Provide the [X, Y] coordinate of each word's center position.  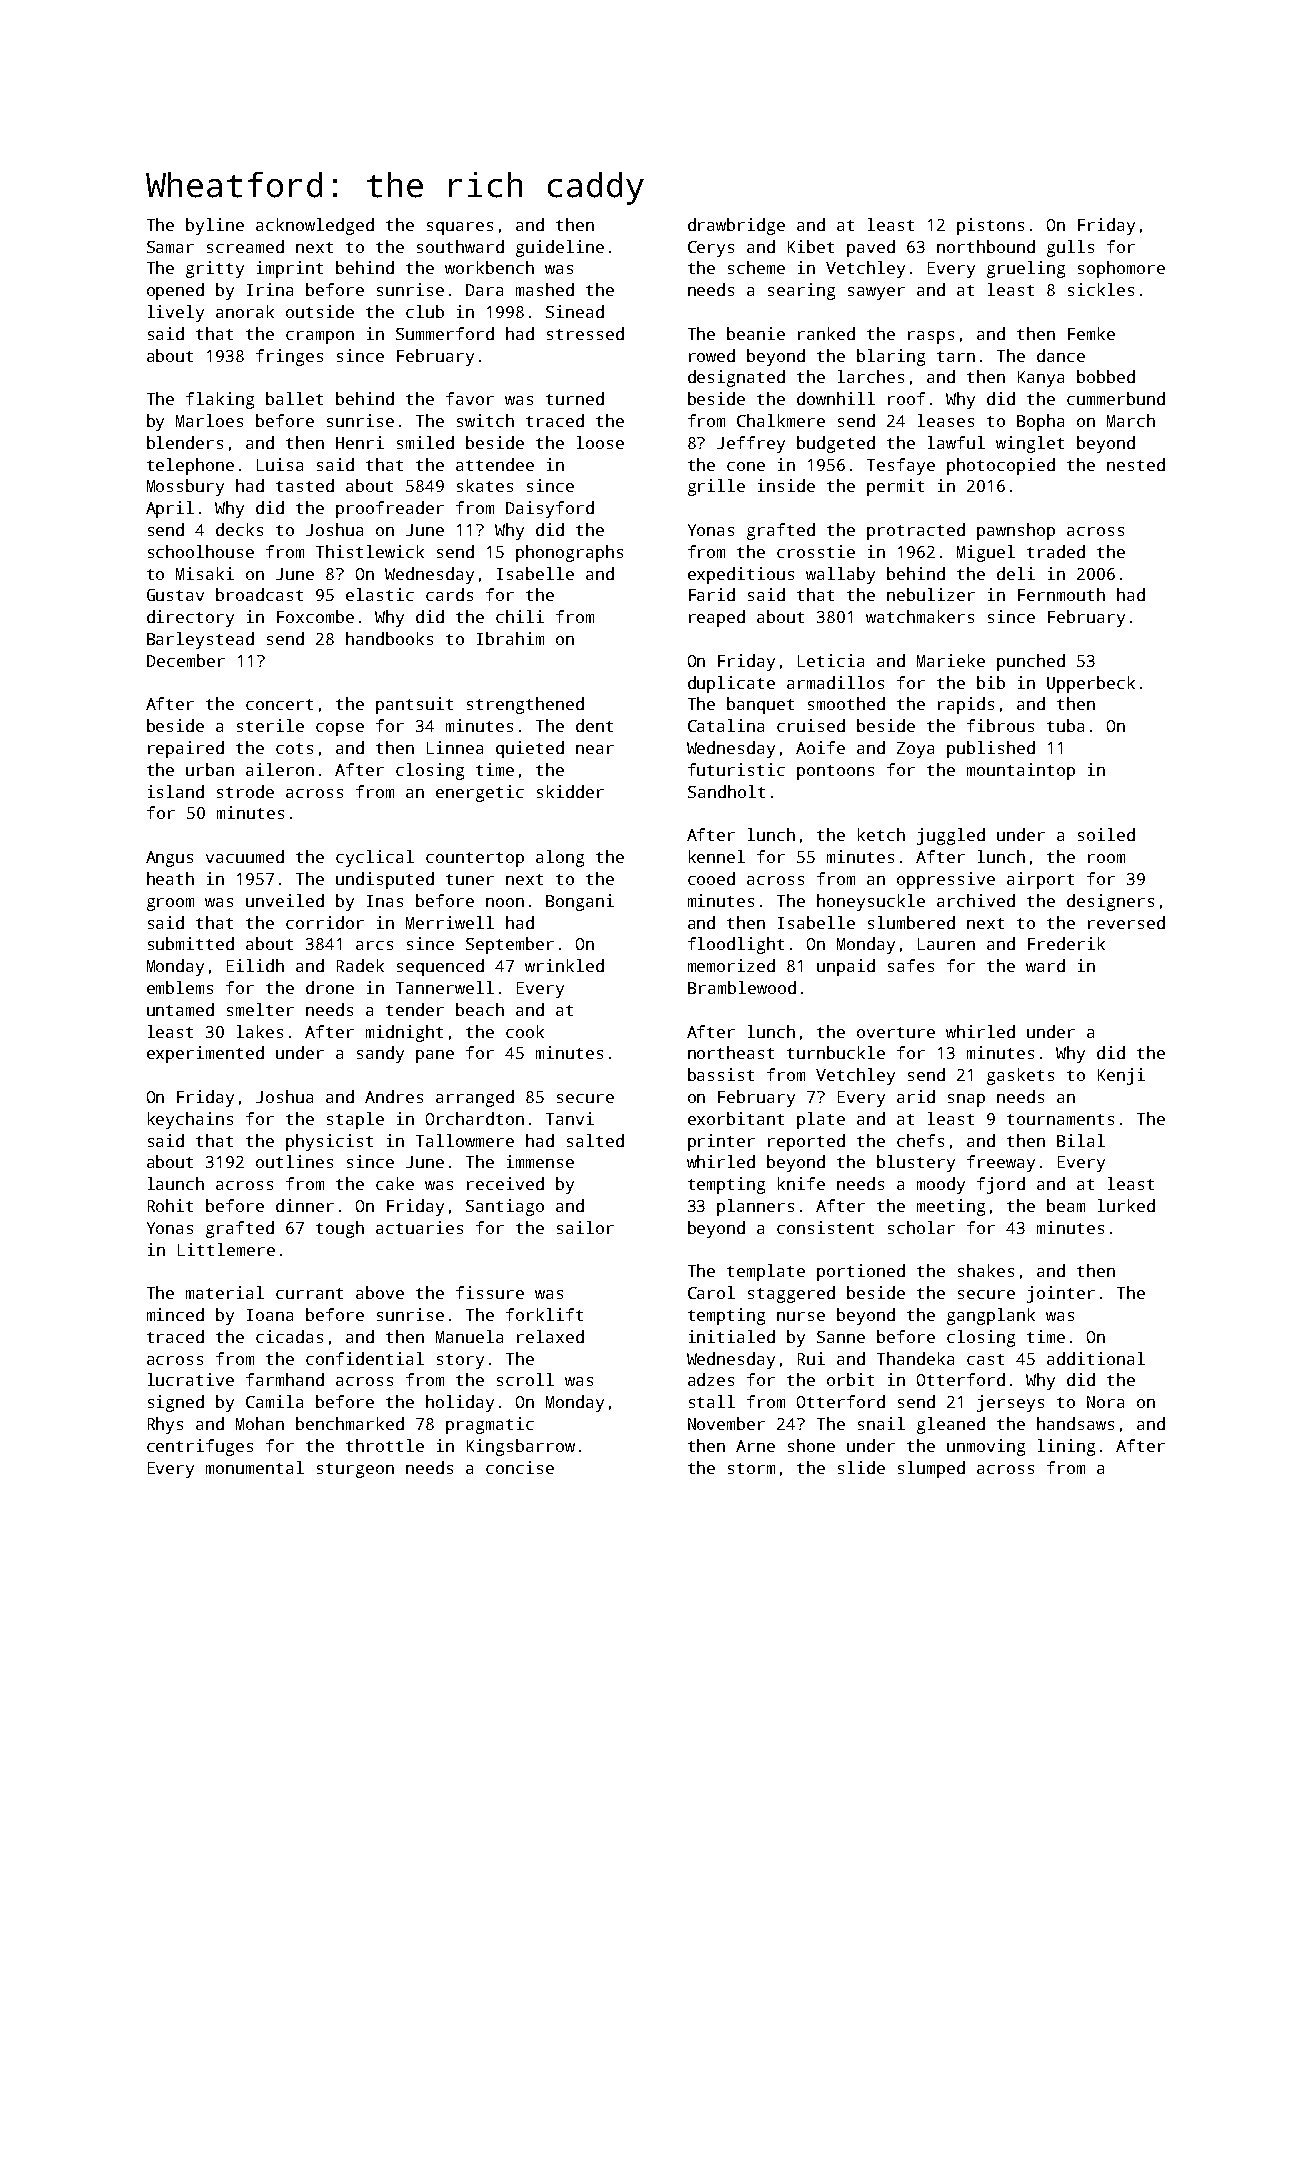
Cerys [711, 249]
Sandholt [726, 791]
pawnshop [1016, 531]
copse [340, 729]
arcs [374, 945]
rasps [931, 337]
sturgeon [355, 1470]
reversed [1126, 922]
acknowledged [315, 226]
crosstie [816, 551]
